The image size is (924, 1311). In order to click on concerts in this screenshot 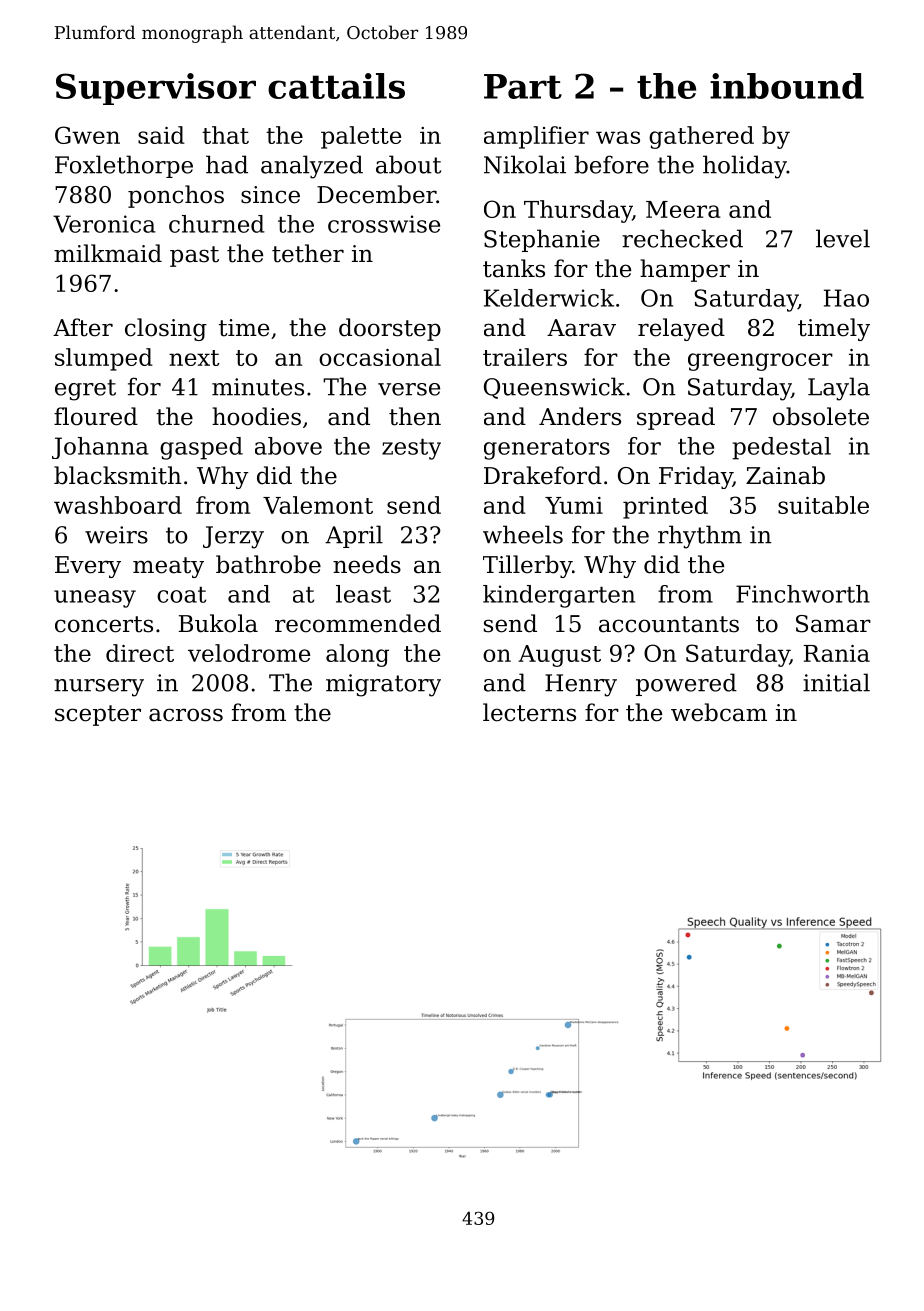, I will do `click(104, 624)`.
